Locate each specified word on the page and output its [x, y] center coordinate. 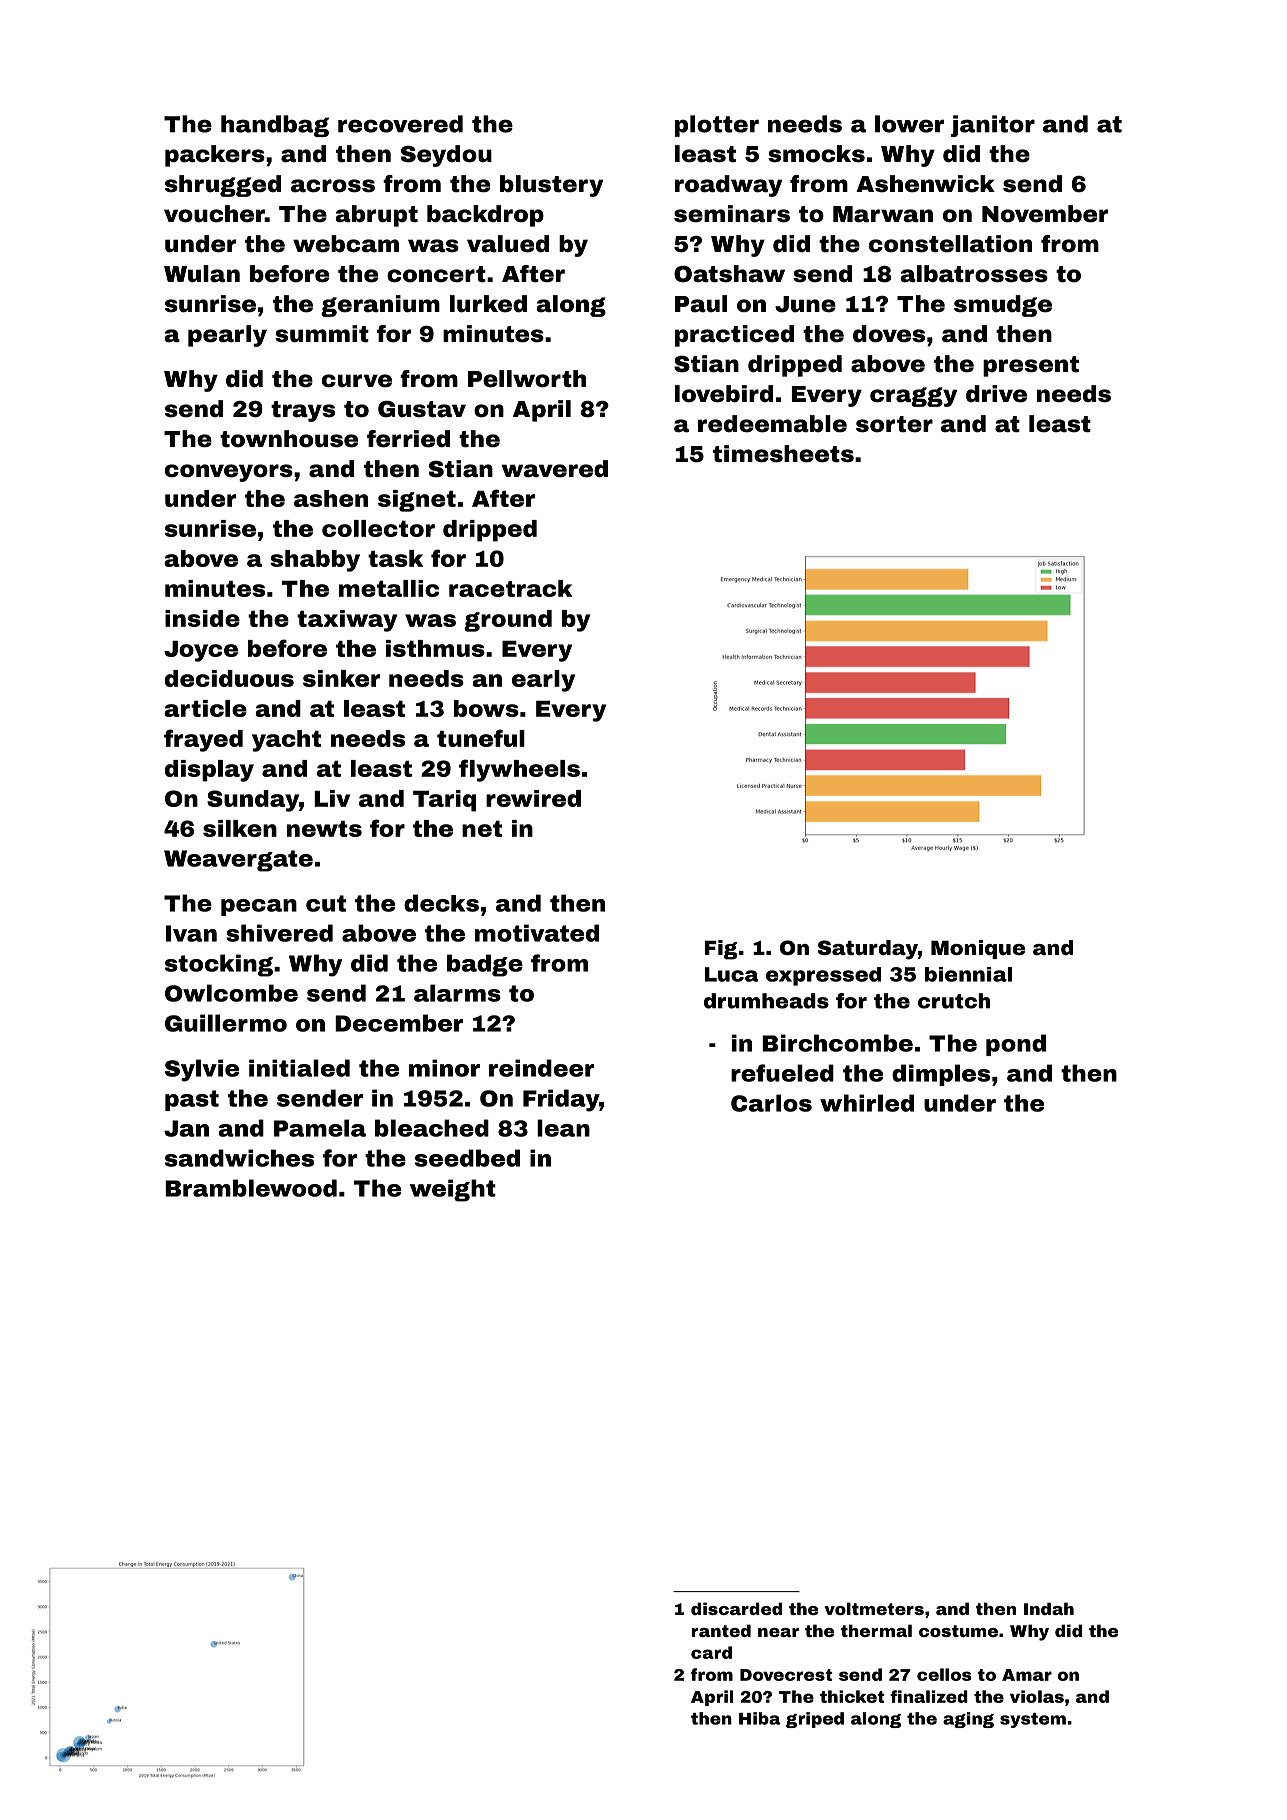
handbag [275, 126]
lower [909, 124]
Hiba [759, 1718]
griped [815, 1720]
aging [968, 1720]
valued [508, 244]
